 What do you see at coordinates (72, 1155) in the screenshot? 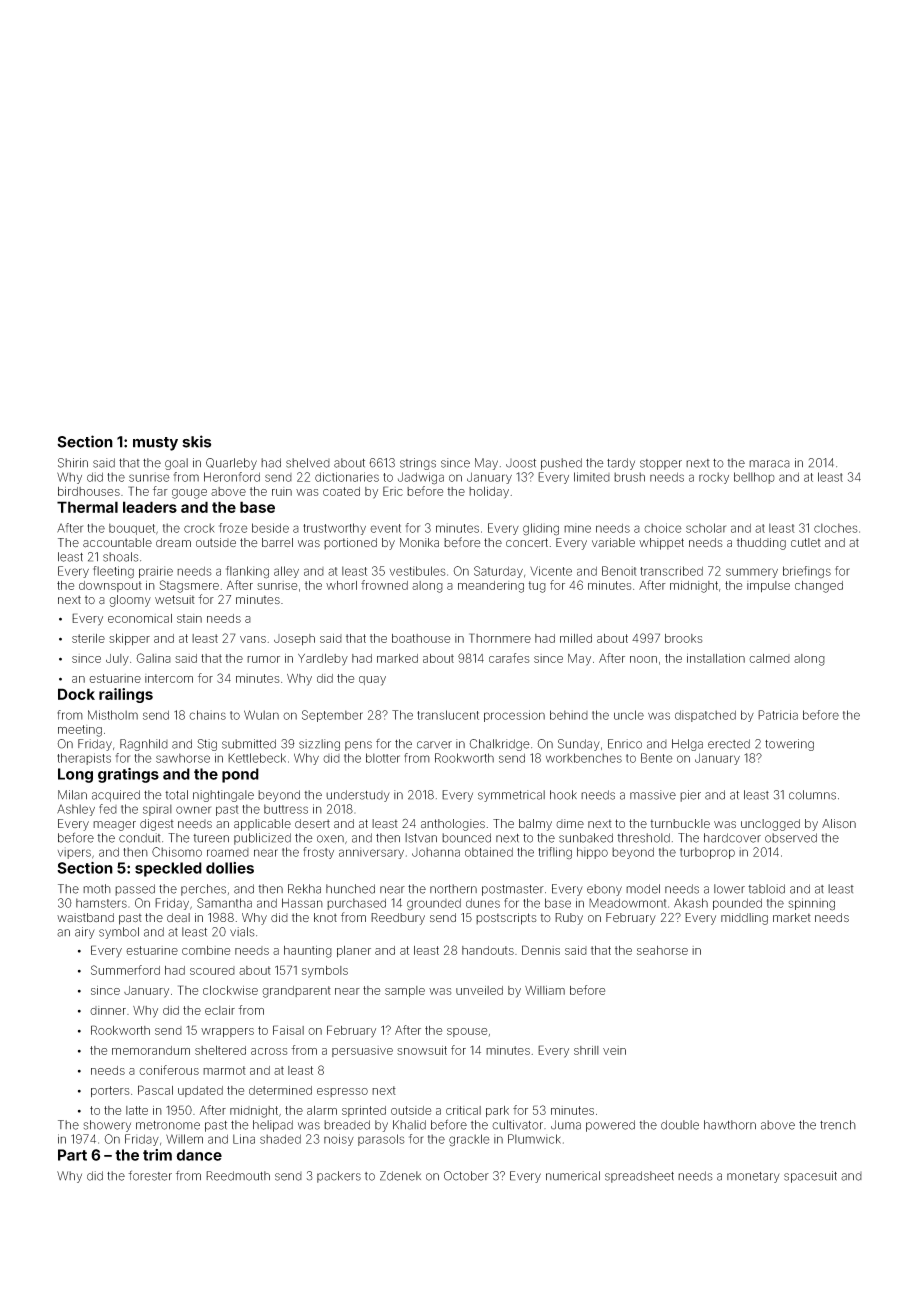
I see `Part` at bounding box center [72, 1155].
